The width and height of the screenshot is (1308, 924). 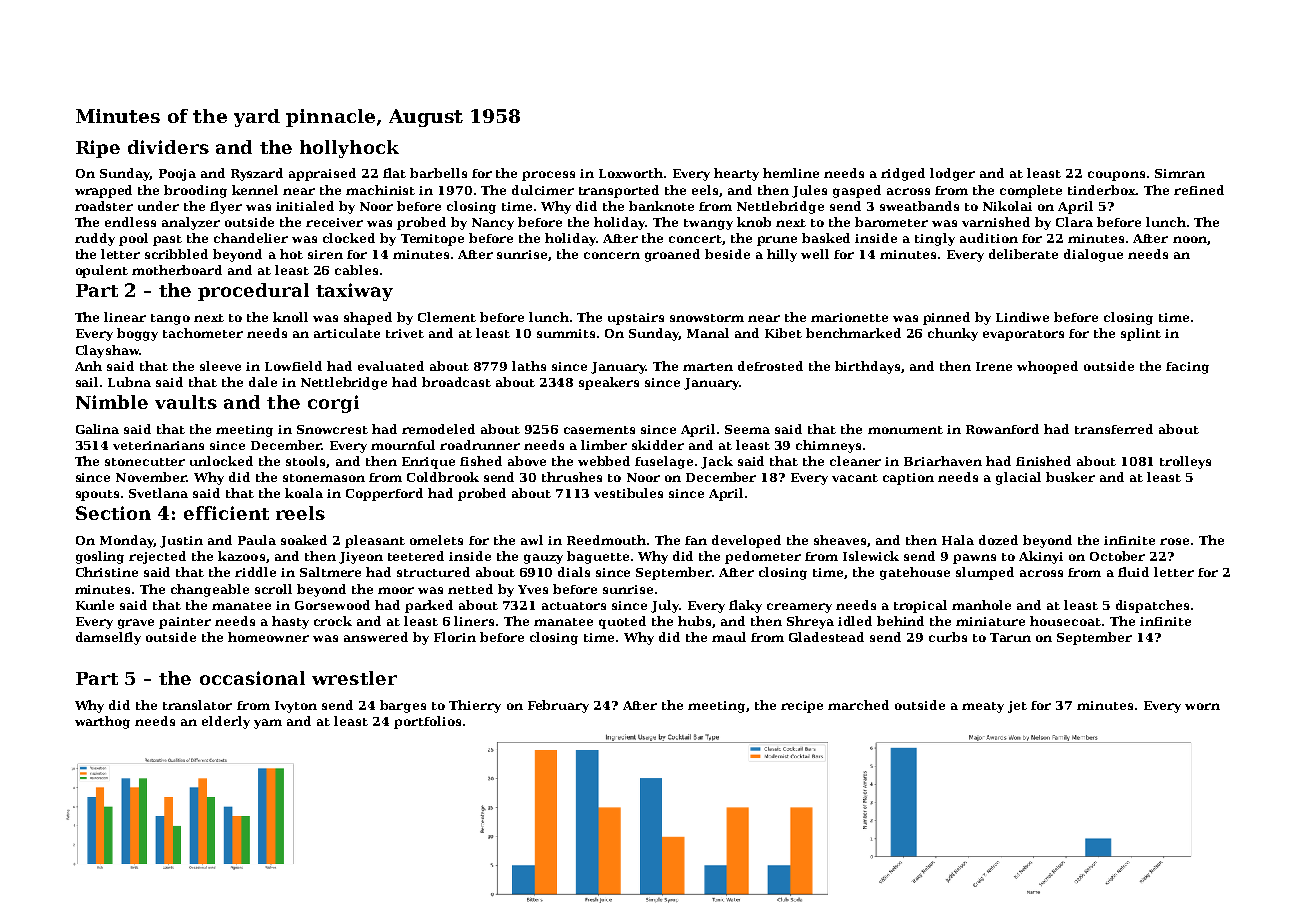 I want to click on kazoos, so click(x=241, y=556).
